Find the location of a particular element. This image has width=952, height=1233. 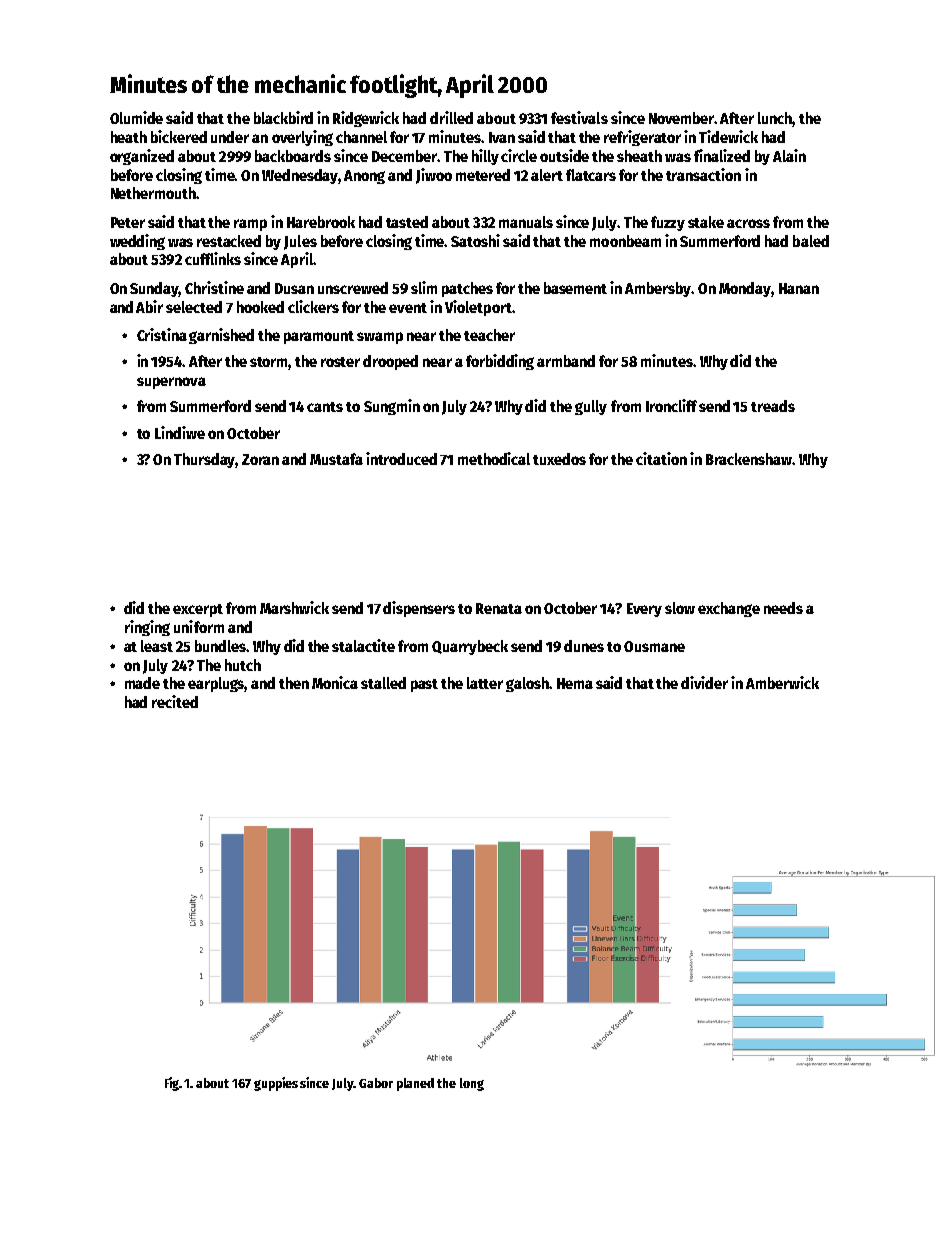

Quarrybeck is located at coordinates (470, 647).
